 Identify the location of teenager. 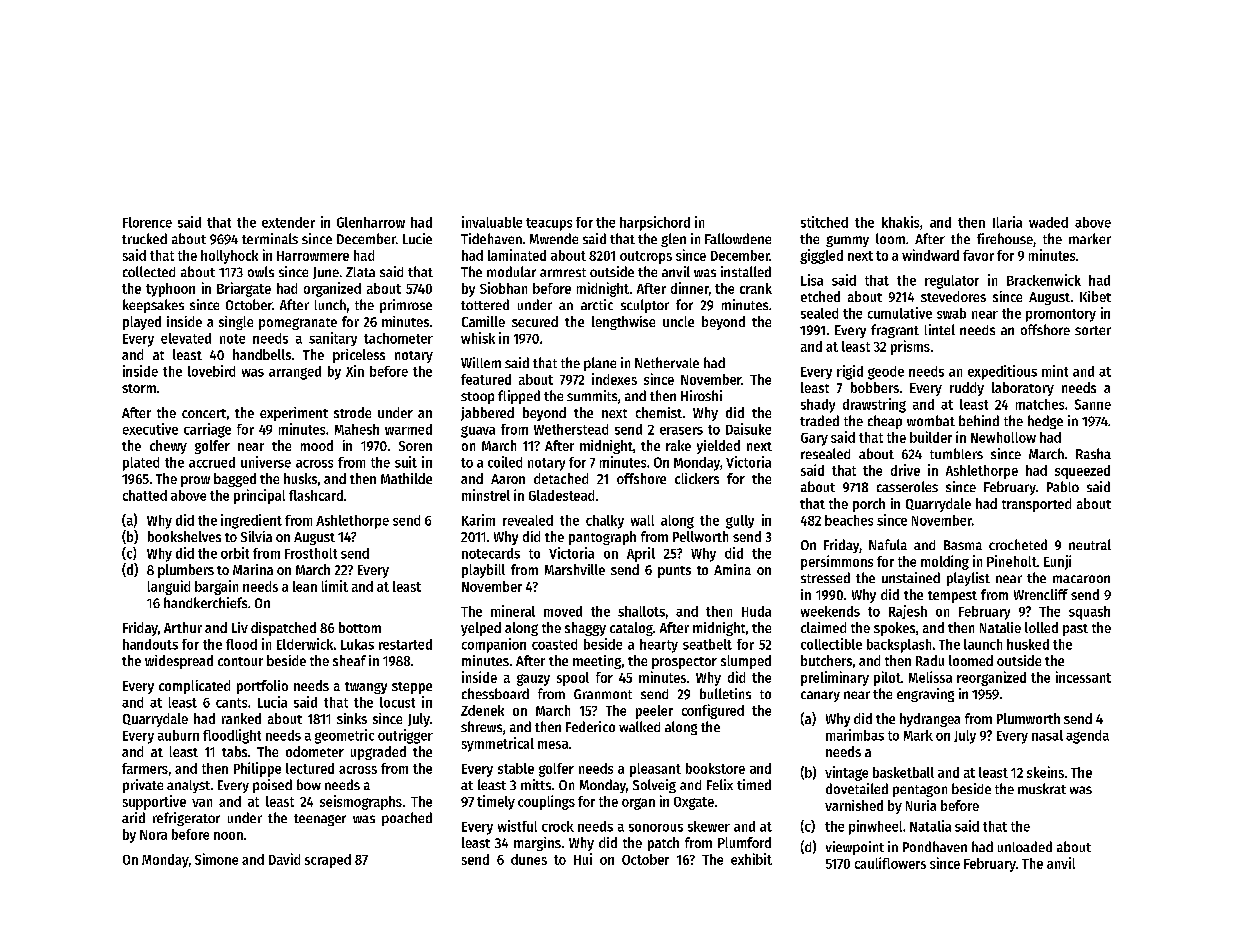
(320, 820).
